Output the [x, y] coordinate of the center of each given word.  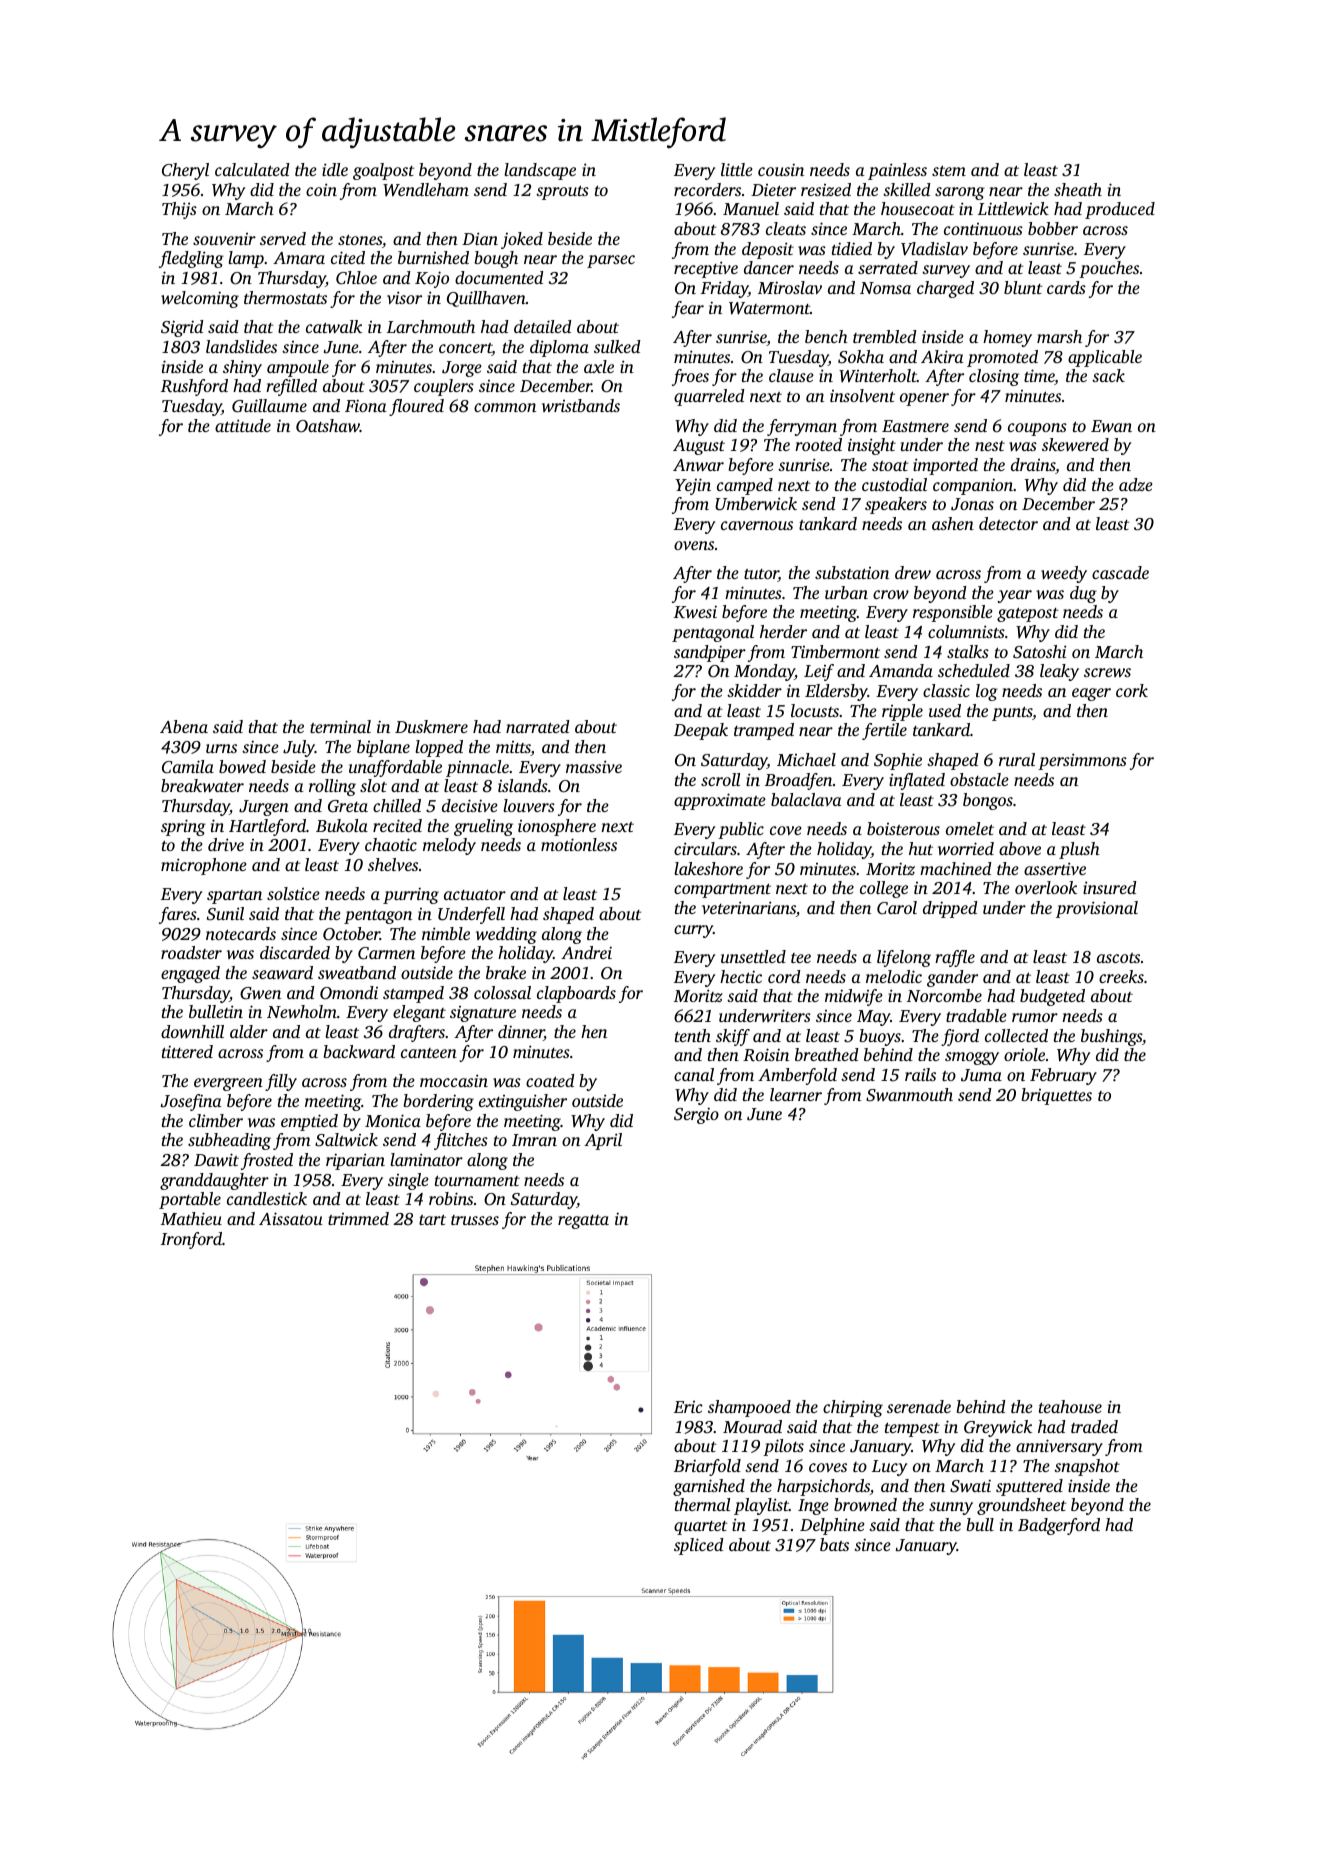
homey [1007, 338]
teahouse [1070, 1406]
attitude [243, 425]
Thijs [179, 210]
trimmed [358, 1218]
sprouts [562, 193]
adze [1136, 484]
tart [432, 1220]
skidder [754, 690]
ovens [694, 545]
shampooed [749, 1408]
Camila [188, 767]
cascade [1120, 572]
